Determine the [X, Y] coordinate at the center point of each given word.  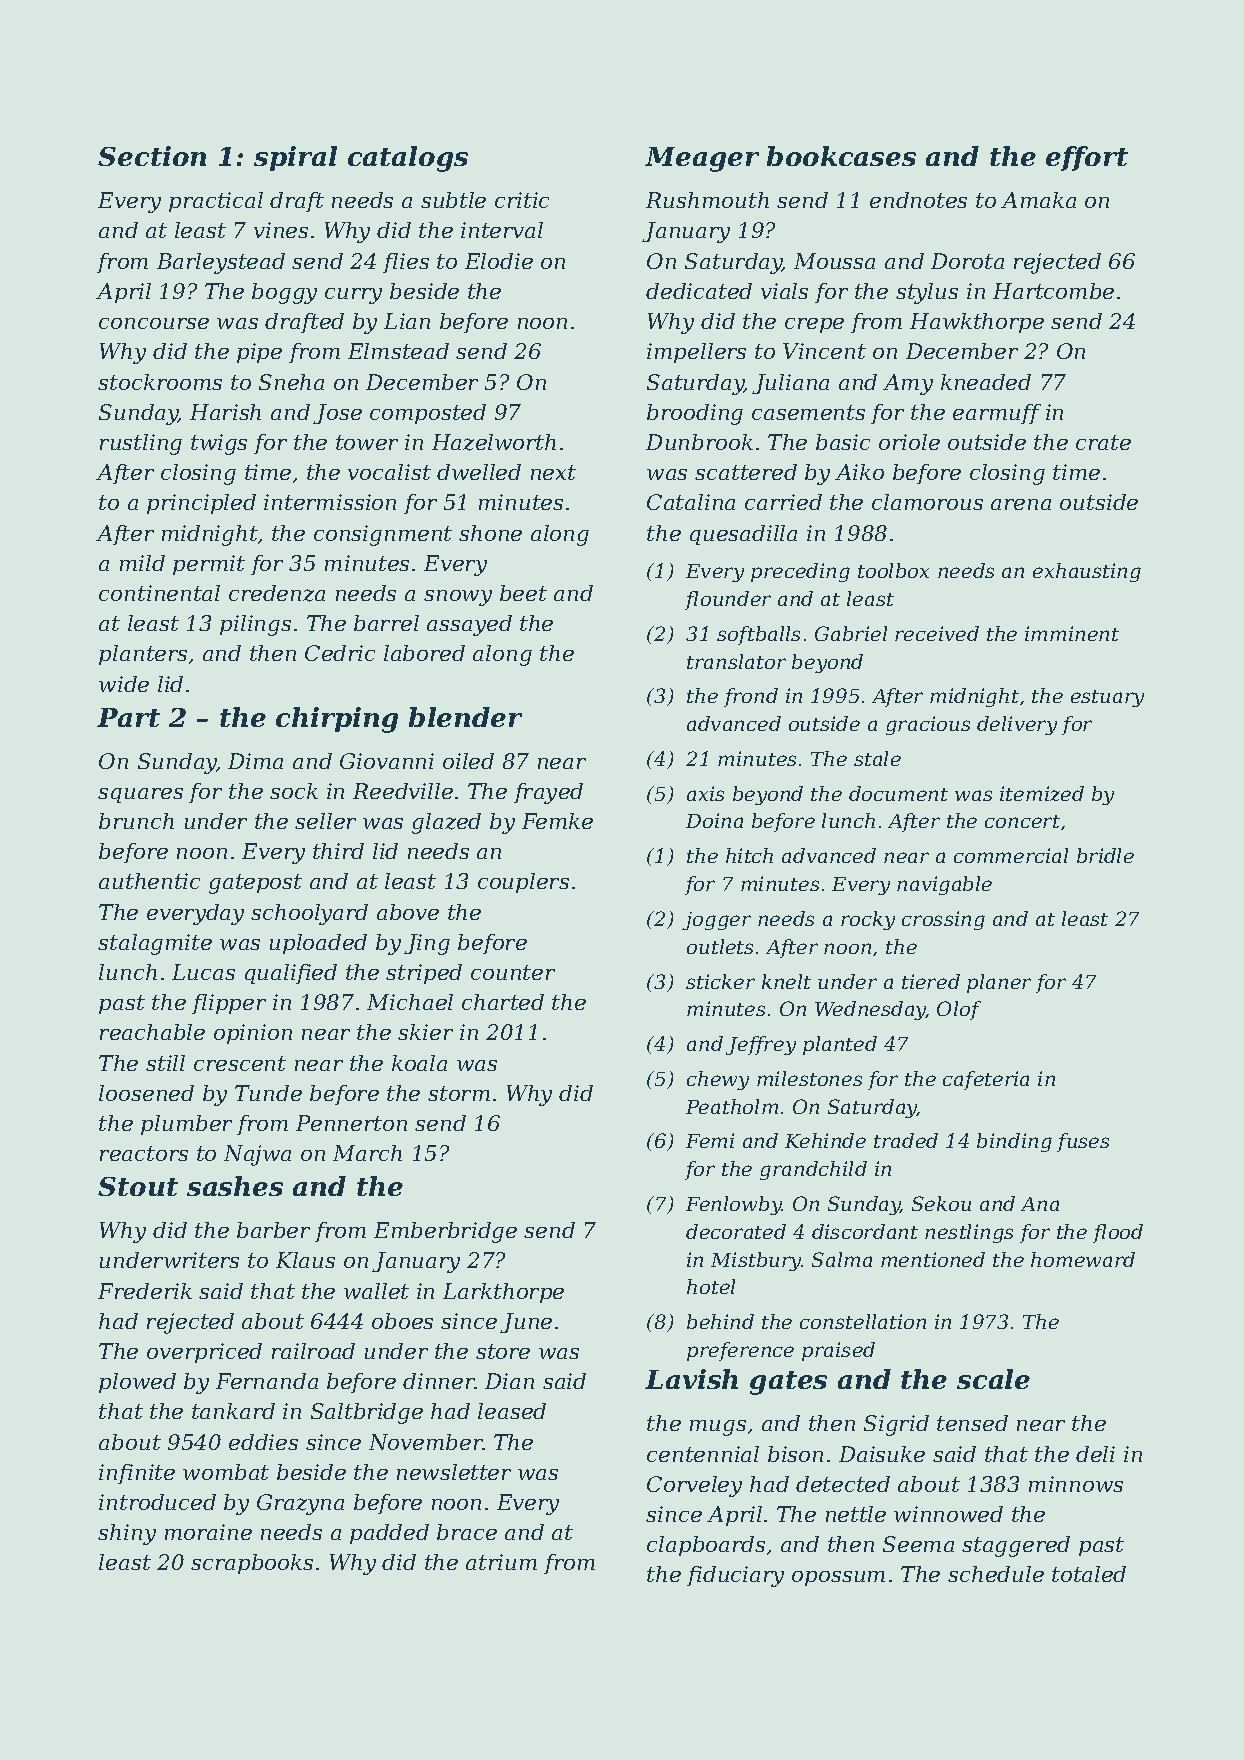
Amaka [1038, 200]
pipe [259, 353]
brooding [695, 414]
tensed [972, 1423]
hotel [711, 1286]
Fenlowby [734, 1205]
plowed [137, 1383]
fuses [1083, 1142]
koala [419, 1063]
